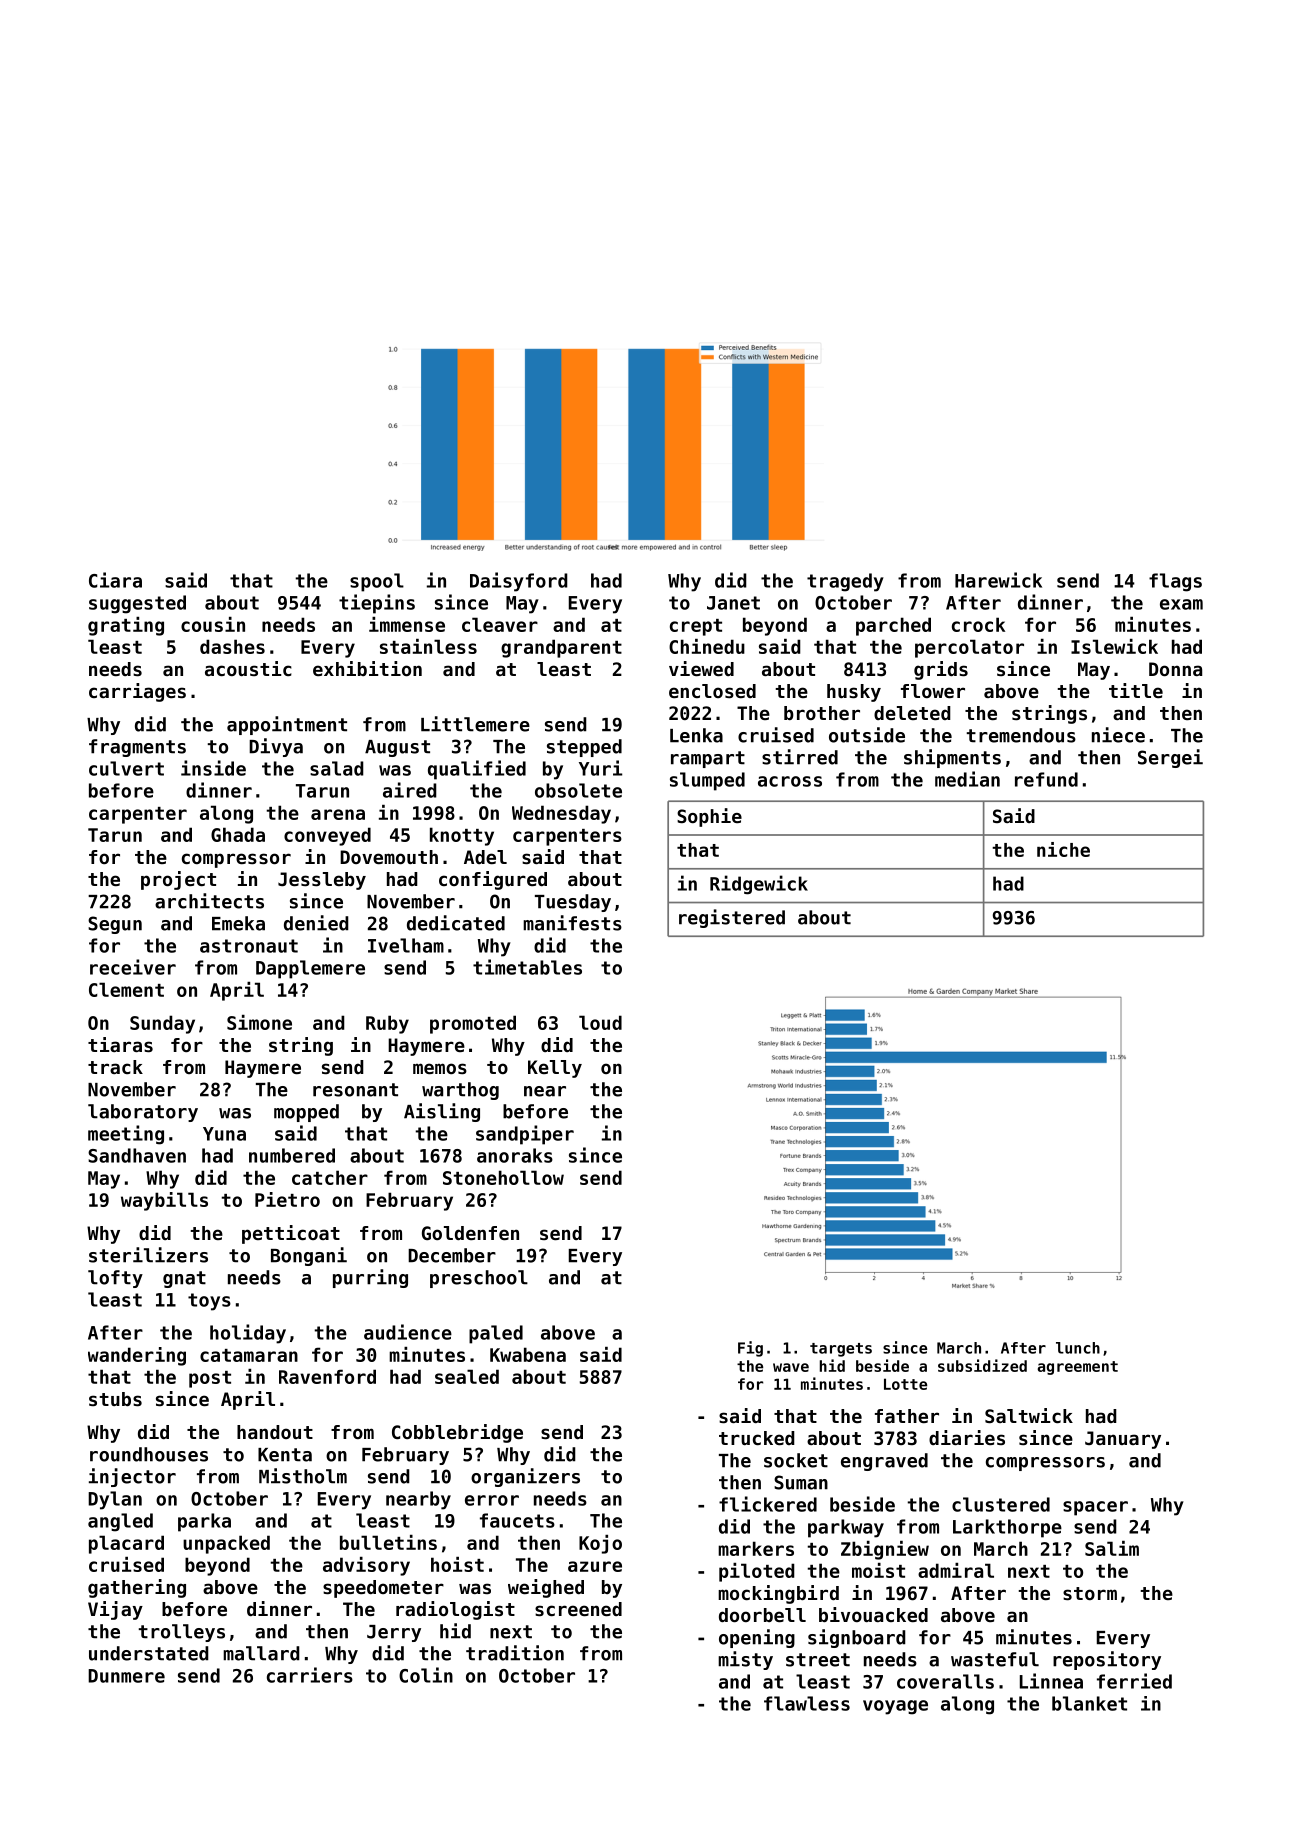 The image size is (1291, 1826). I want to click on parka, so click(204, 1522).
